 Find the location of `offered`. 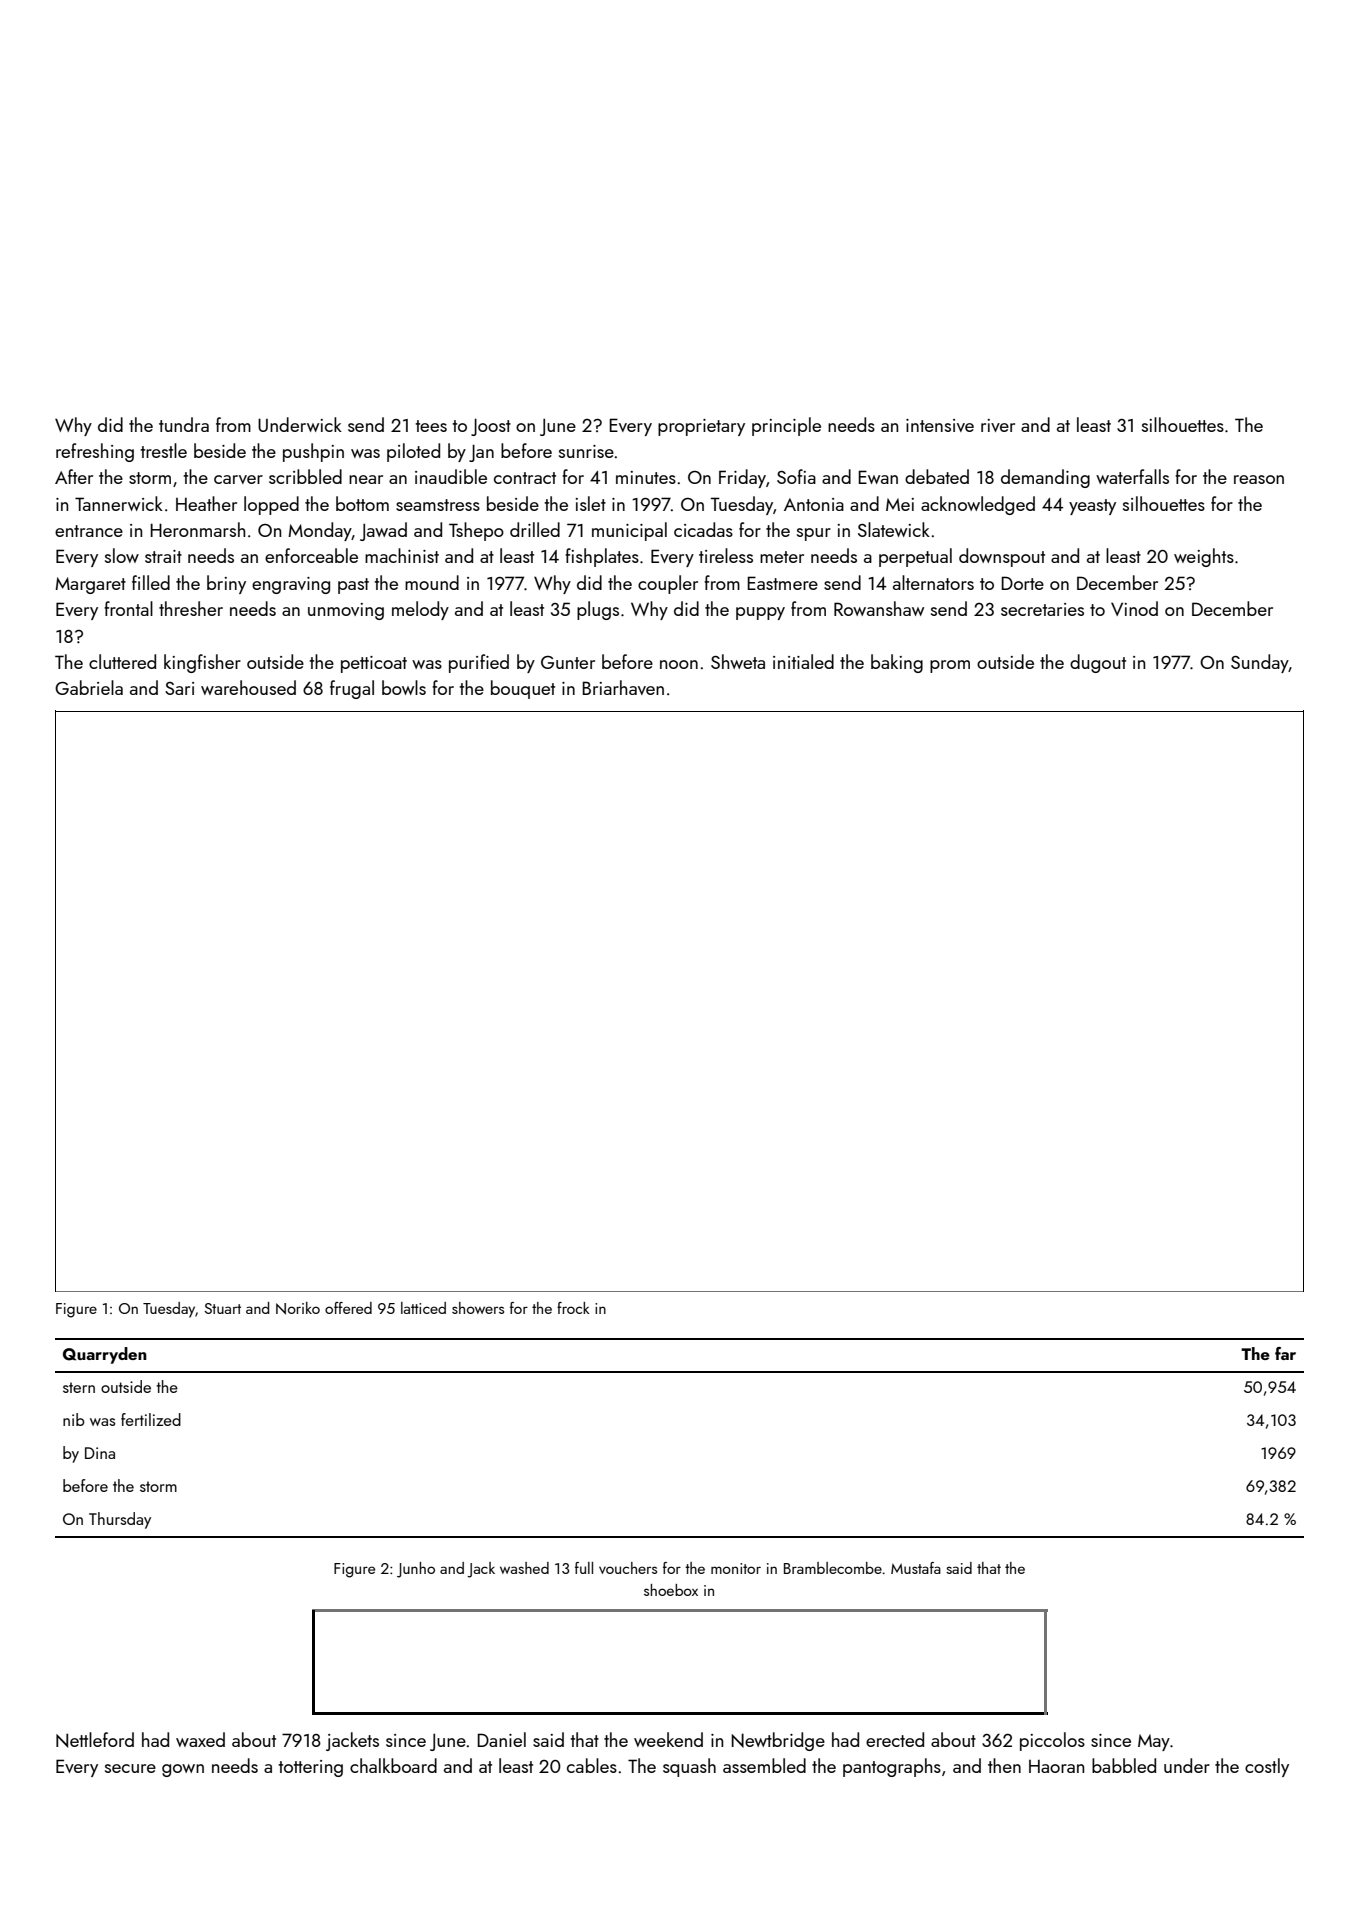

offered is located at coordinates (348, 1308).
